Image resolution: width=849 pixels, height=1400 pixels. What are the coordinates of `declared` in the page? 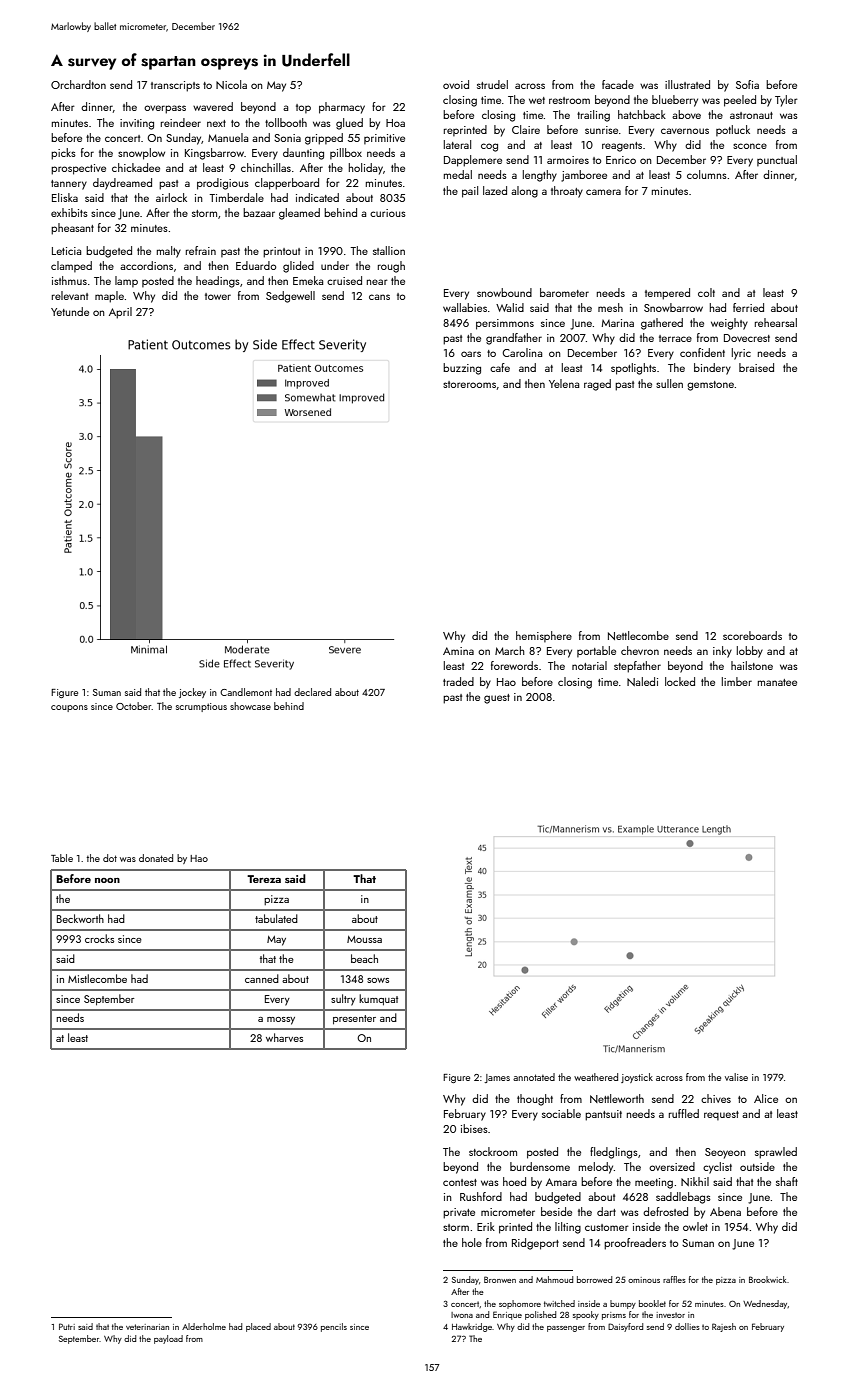 It's located at (312, 692).
